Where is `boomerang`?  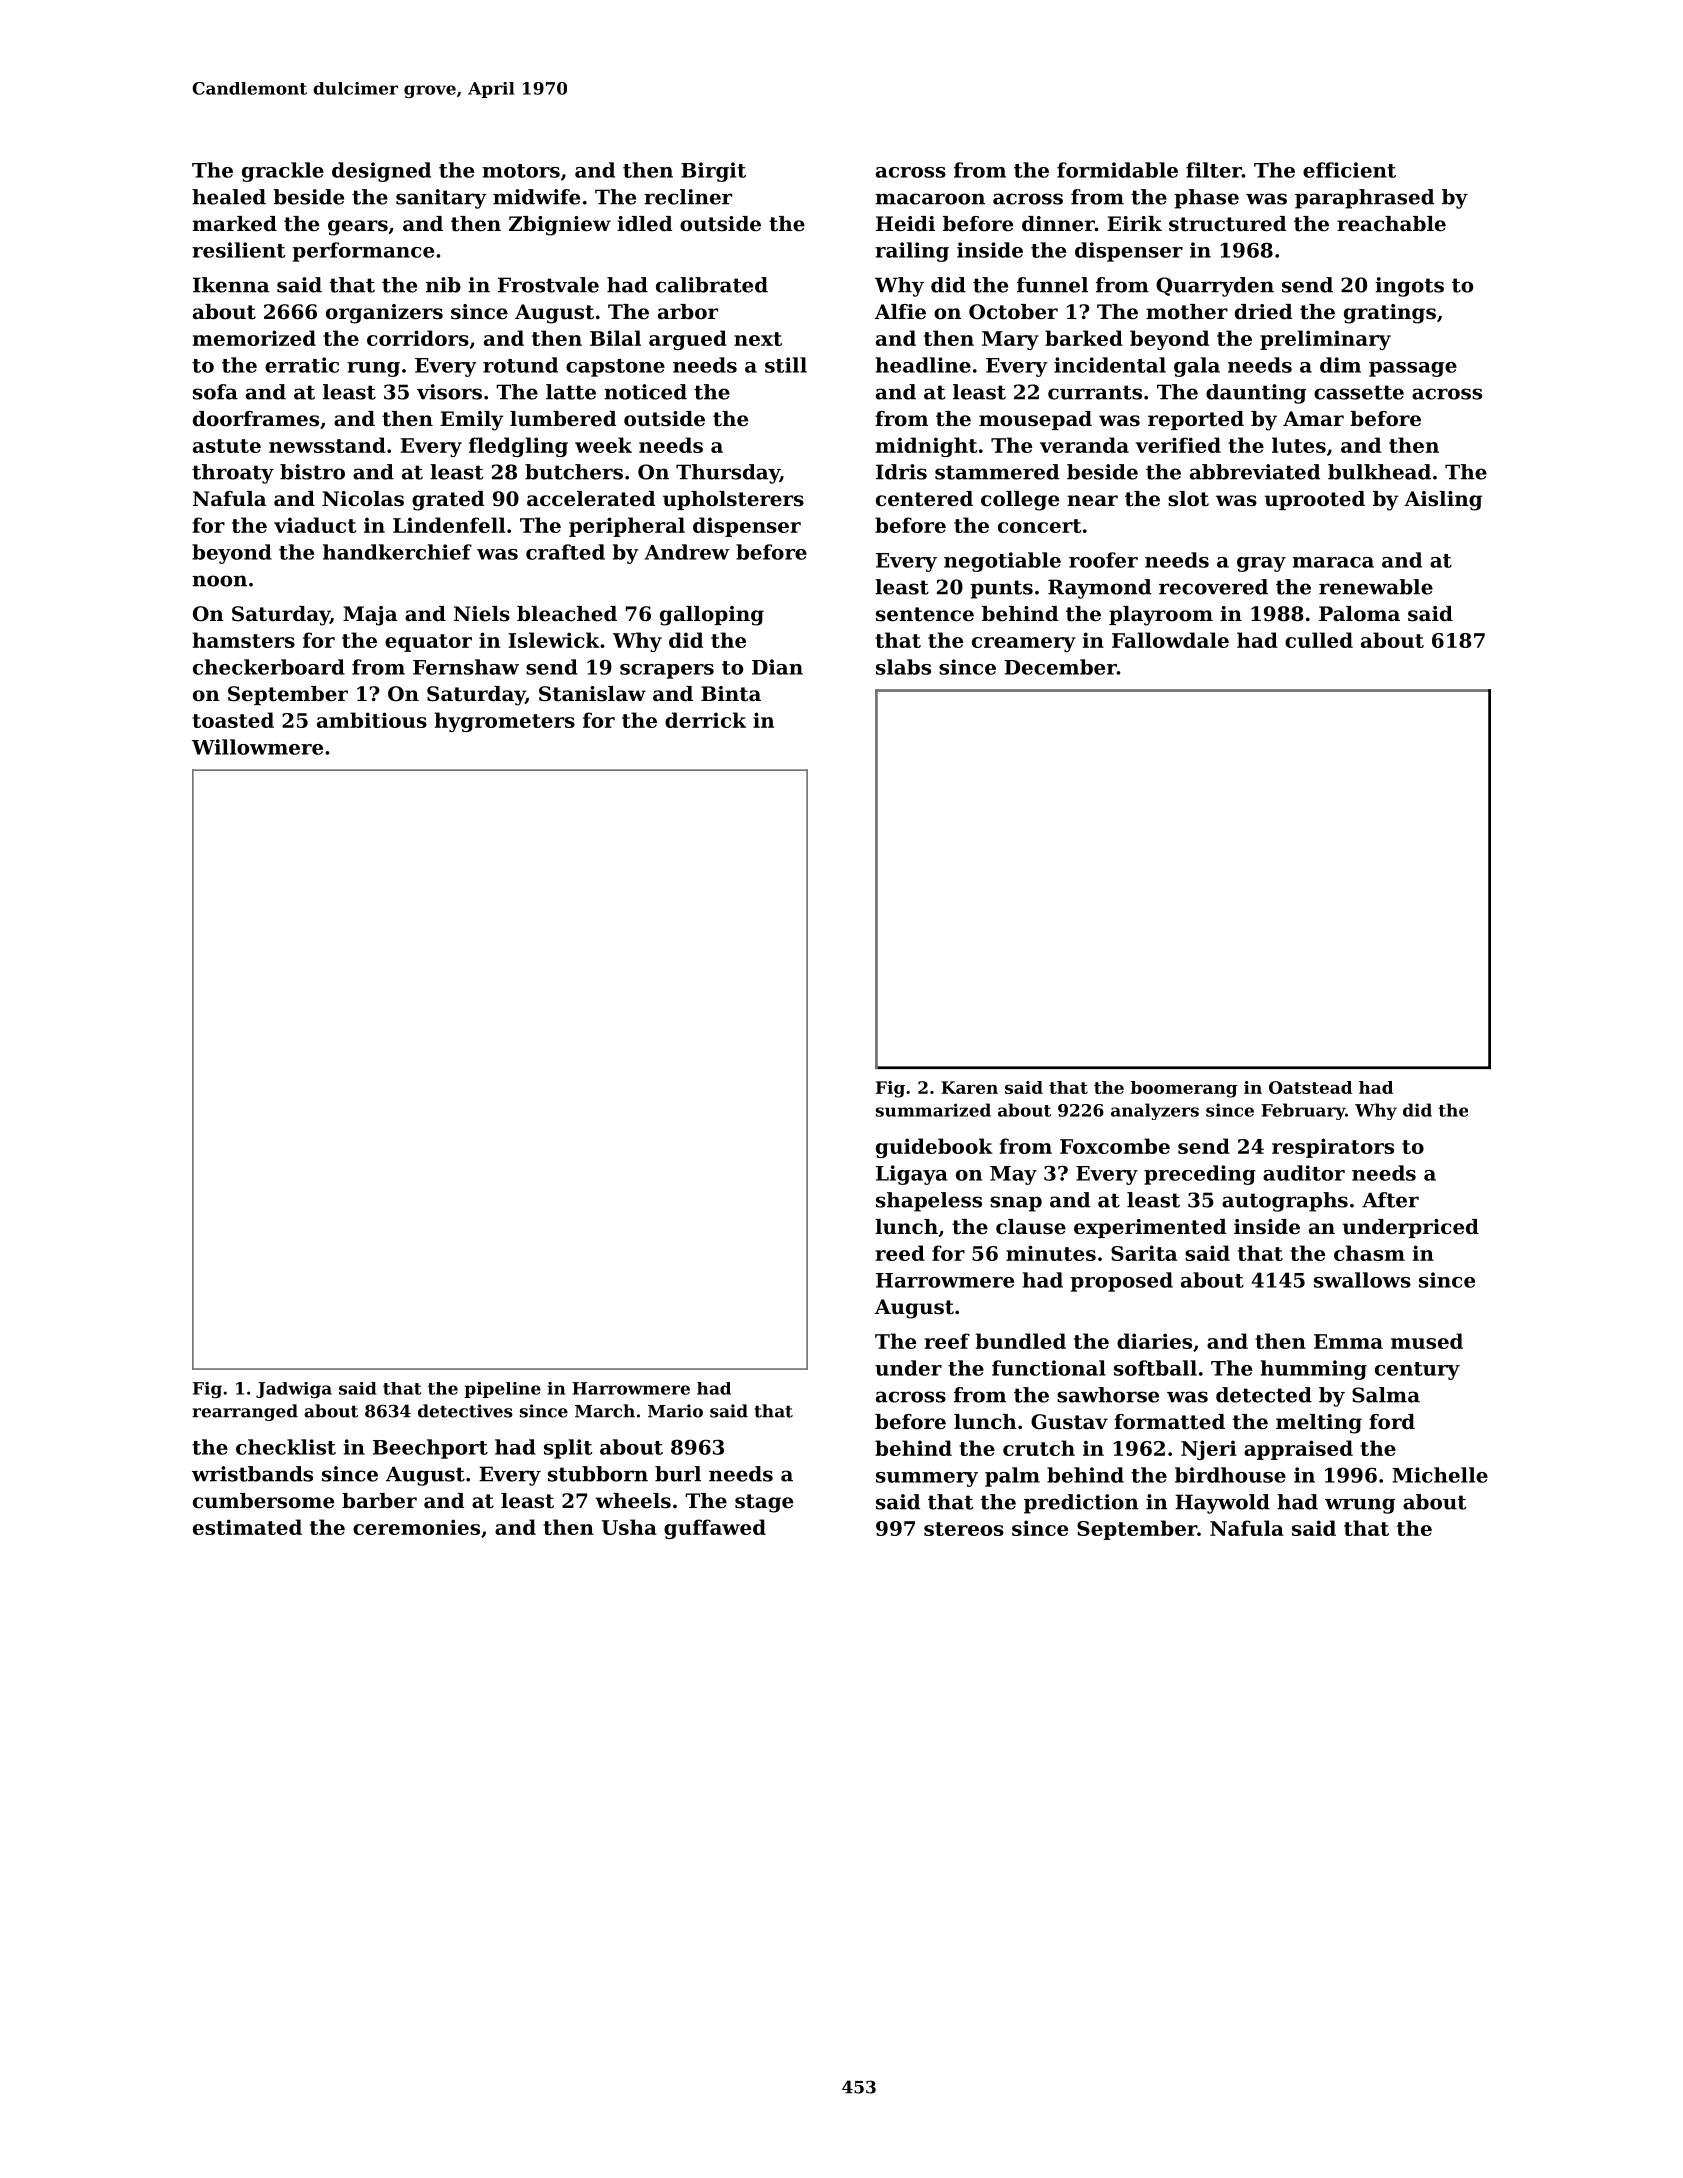
boomerang is located at coordinates (1184, 1089).
